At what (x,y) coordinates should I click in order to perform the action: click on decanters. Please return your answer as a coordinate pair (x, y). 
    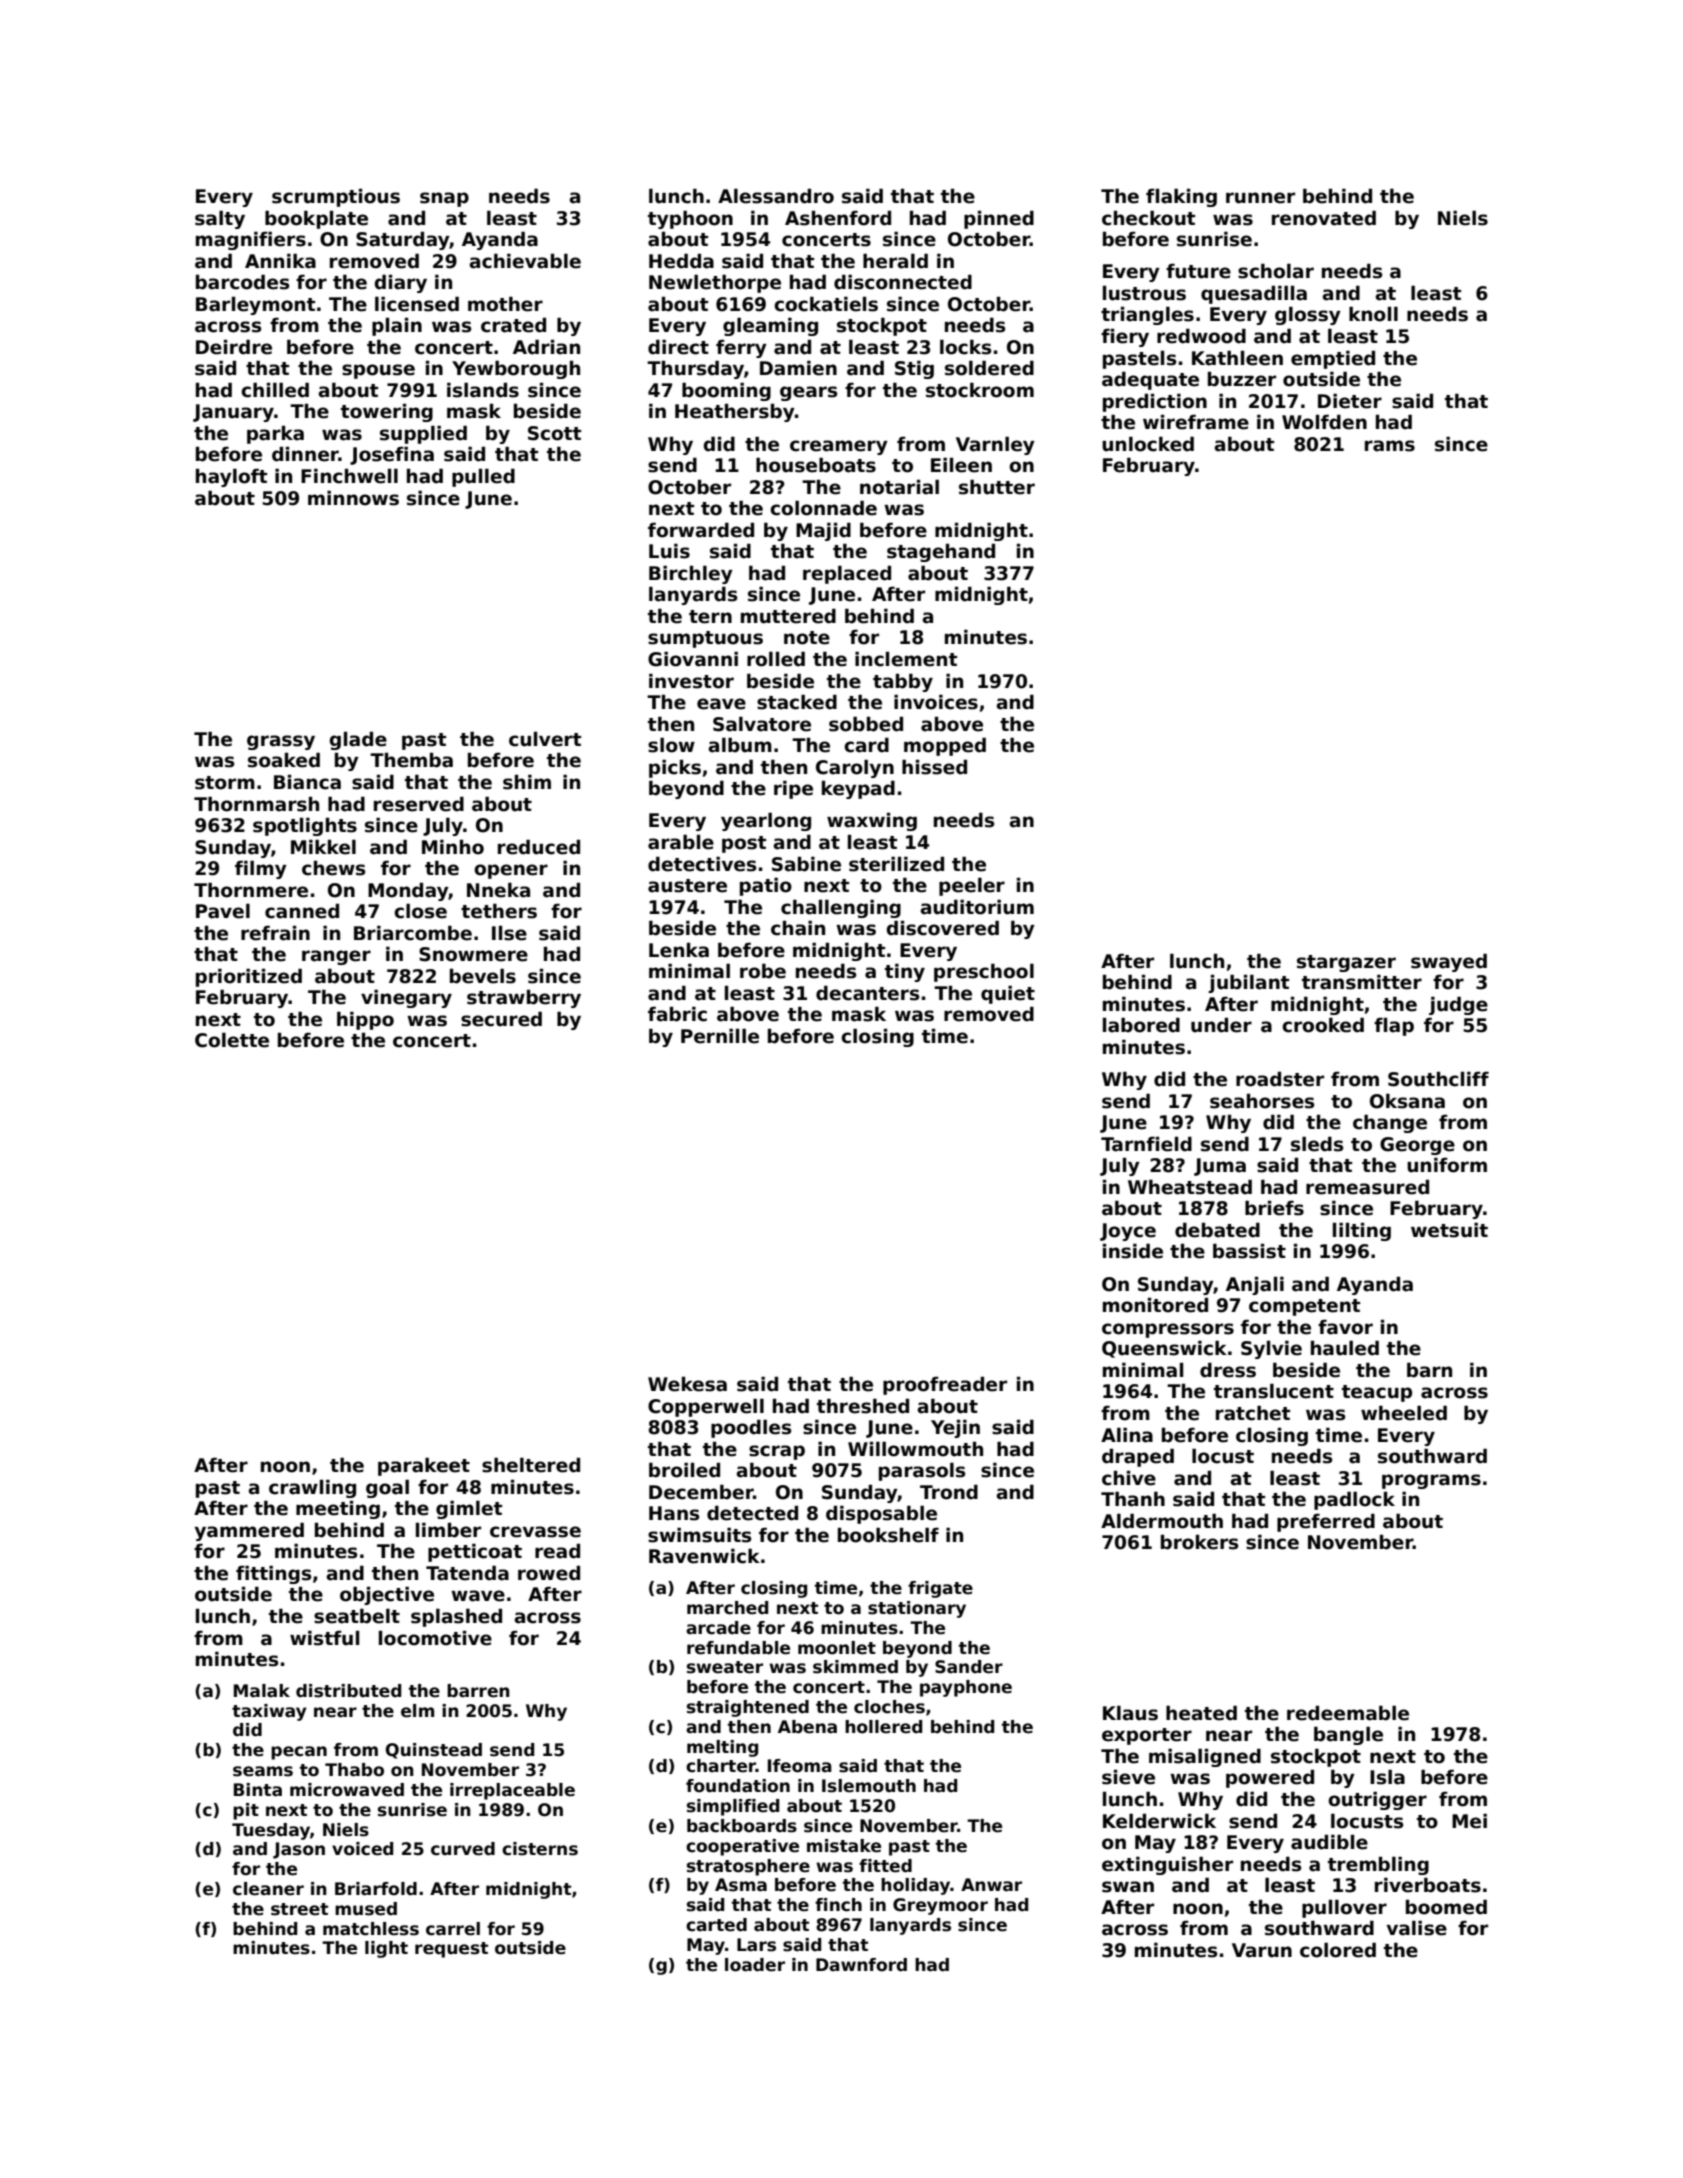
    Looking at the image, I should click on (867, 993).
